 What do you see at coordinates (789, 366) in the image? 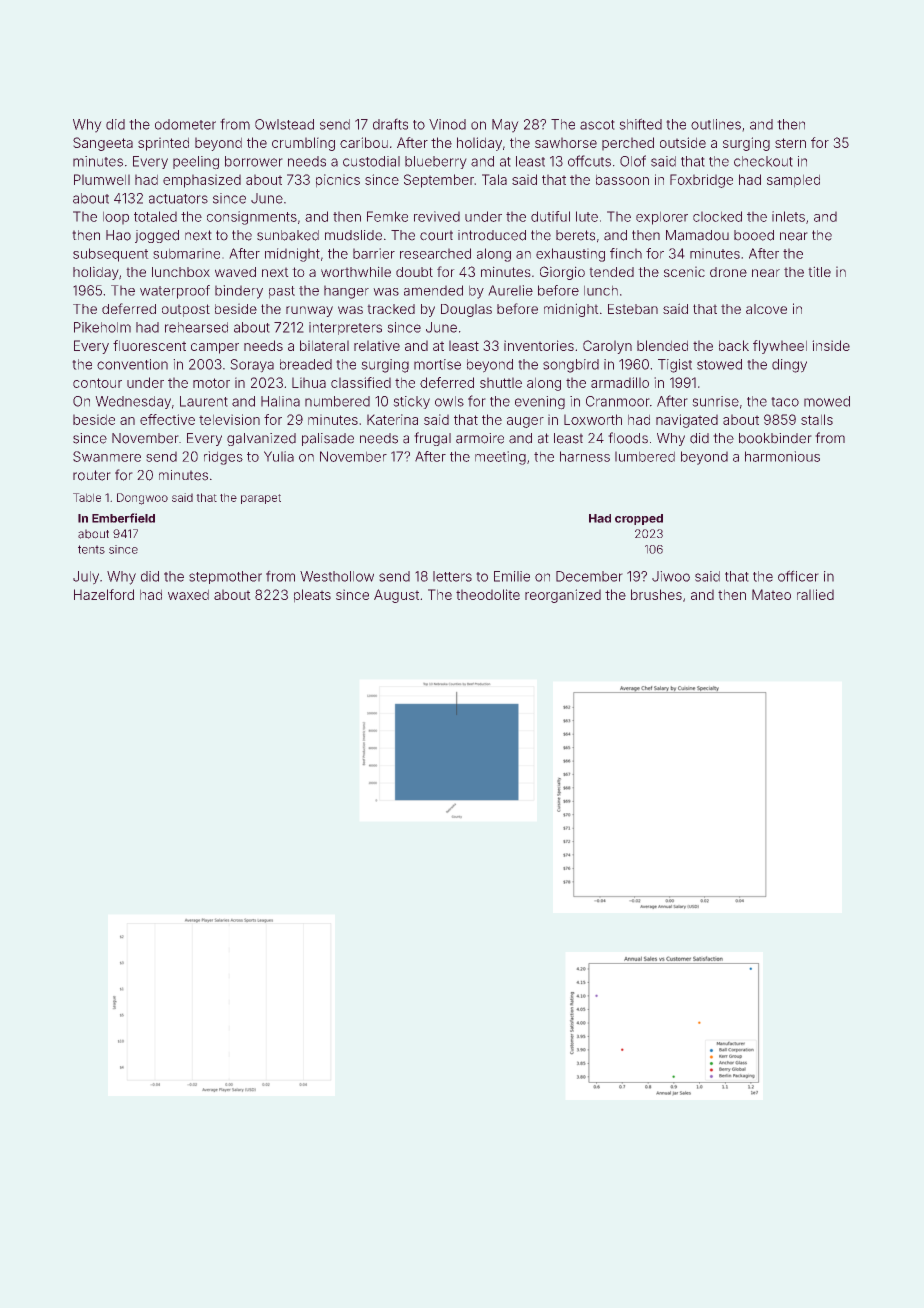
I see `dingy` at bounding box center [789, 366].
